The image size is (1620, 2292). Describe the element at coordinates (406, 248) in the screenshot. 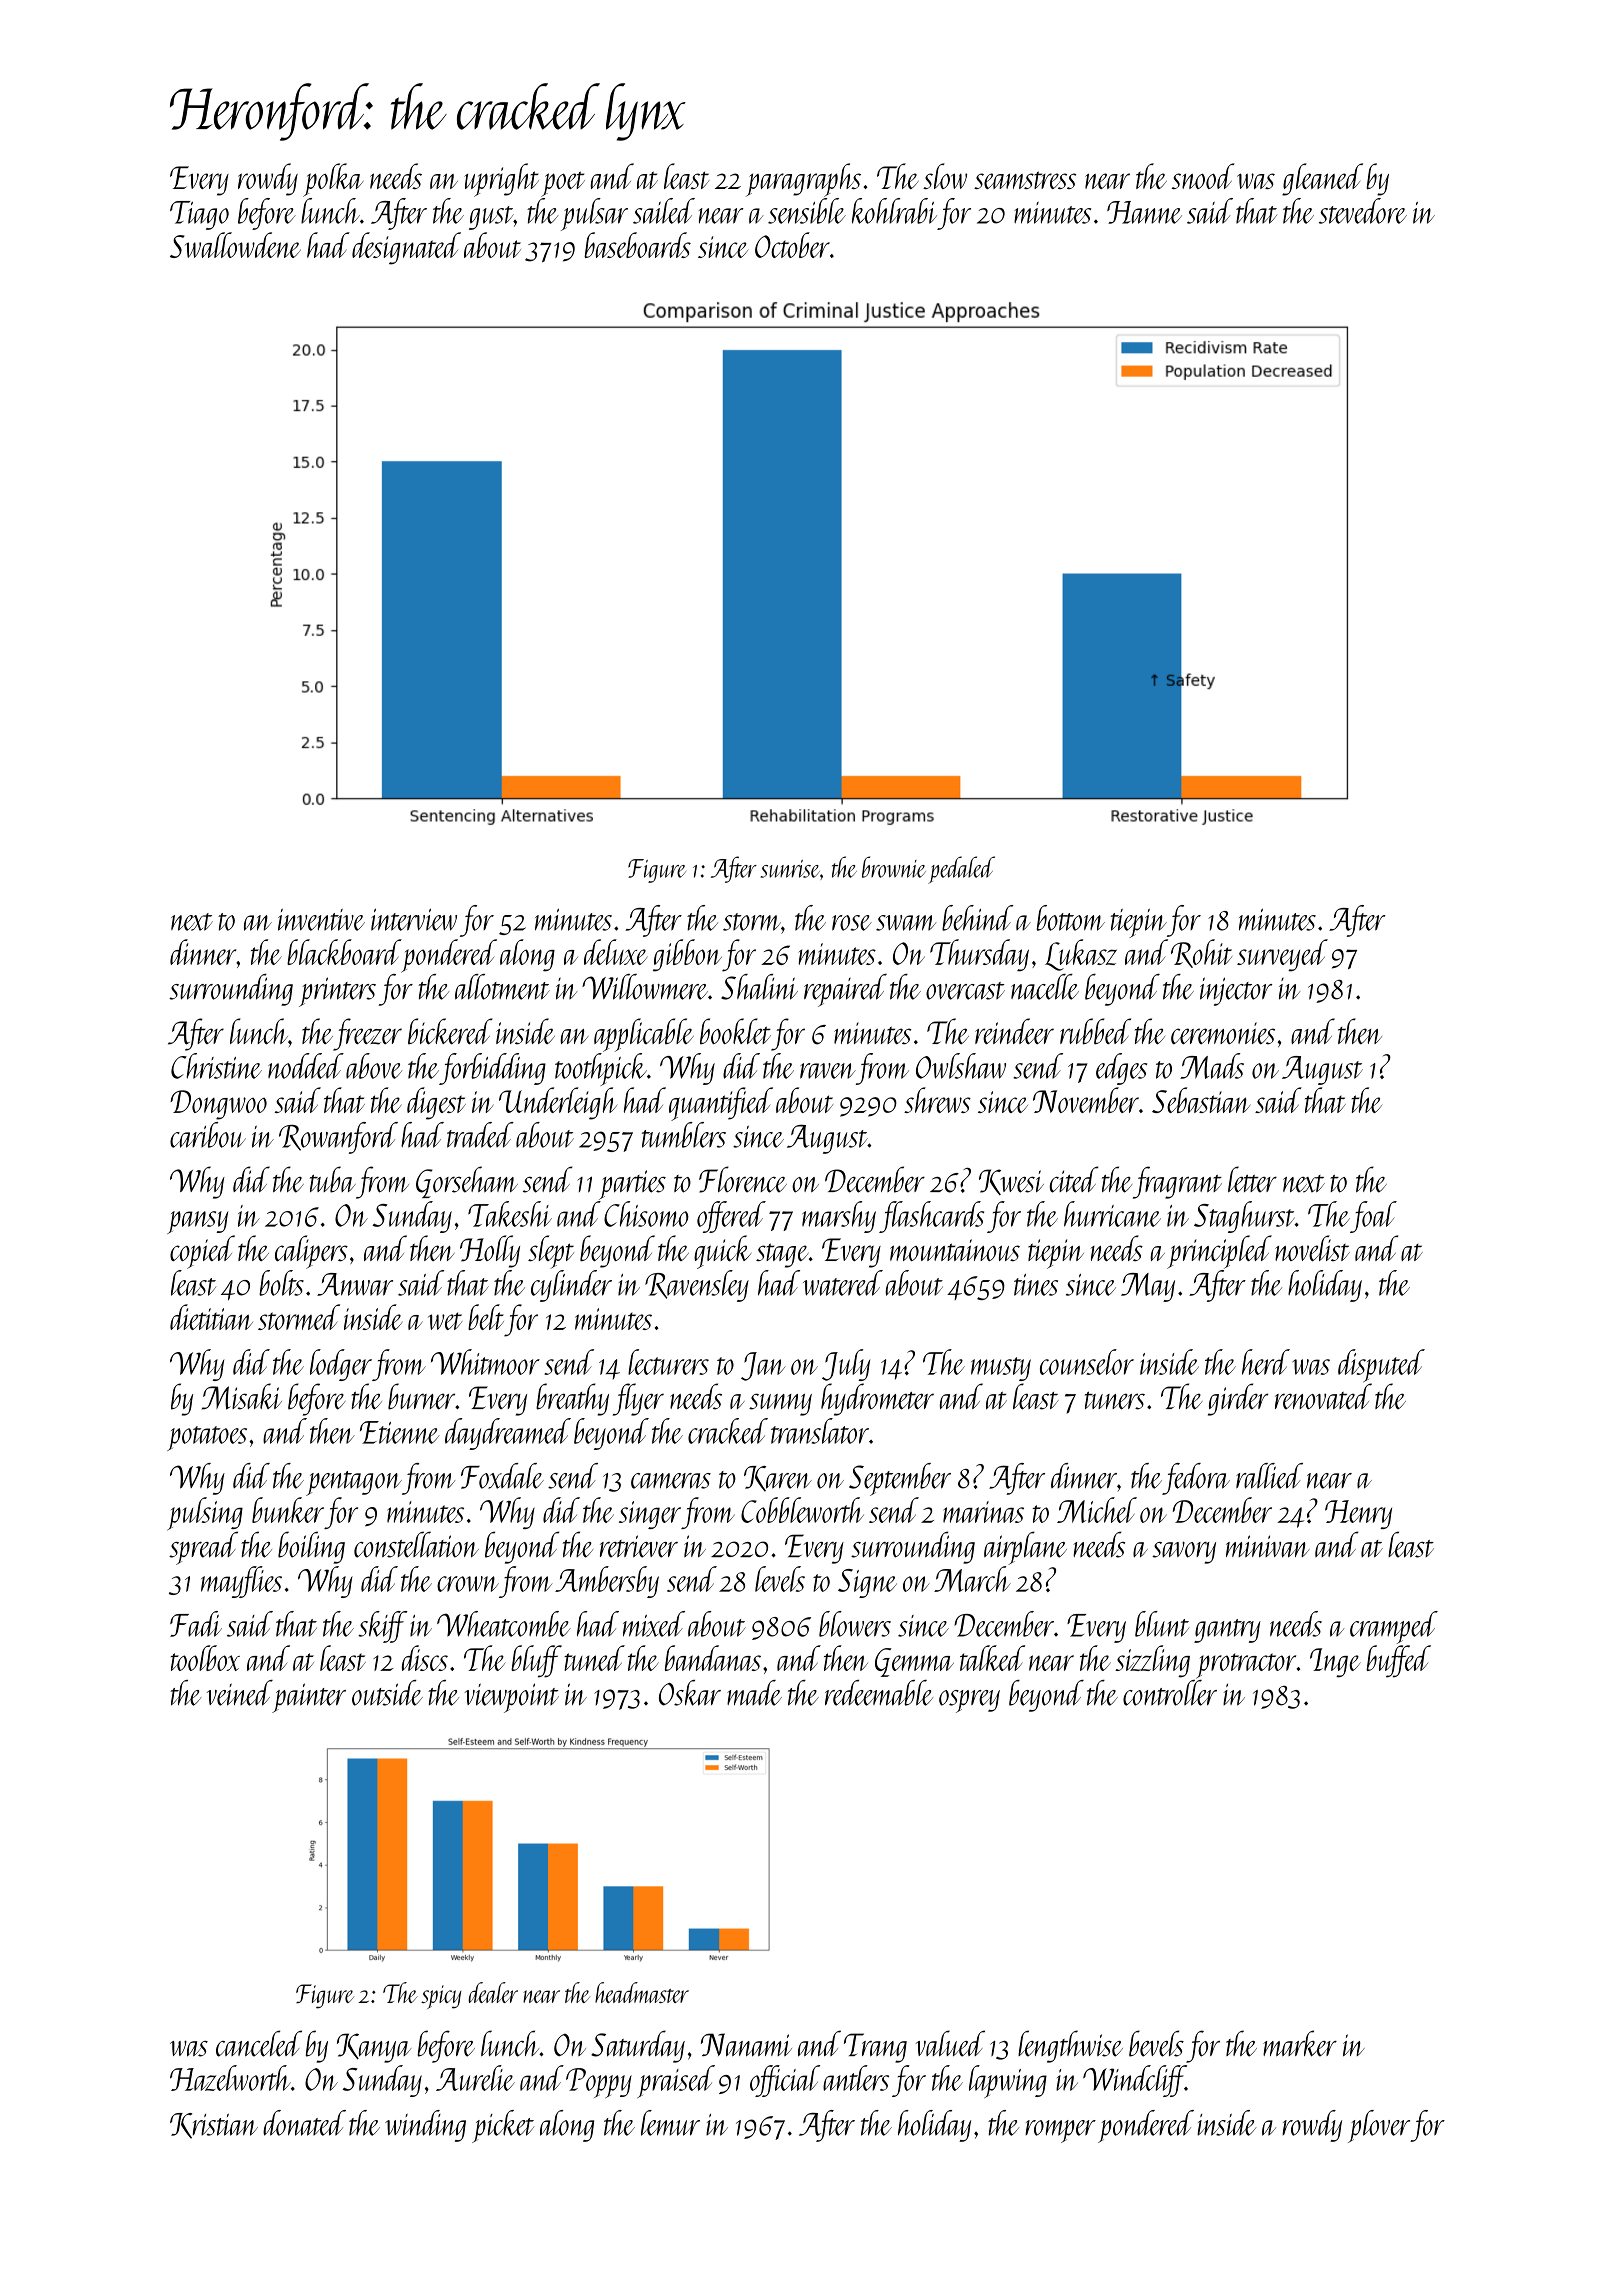

I see `designated` at that location.
